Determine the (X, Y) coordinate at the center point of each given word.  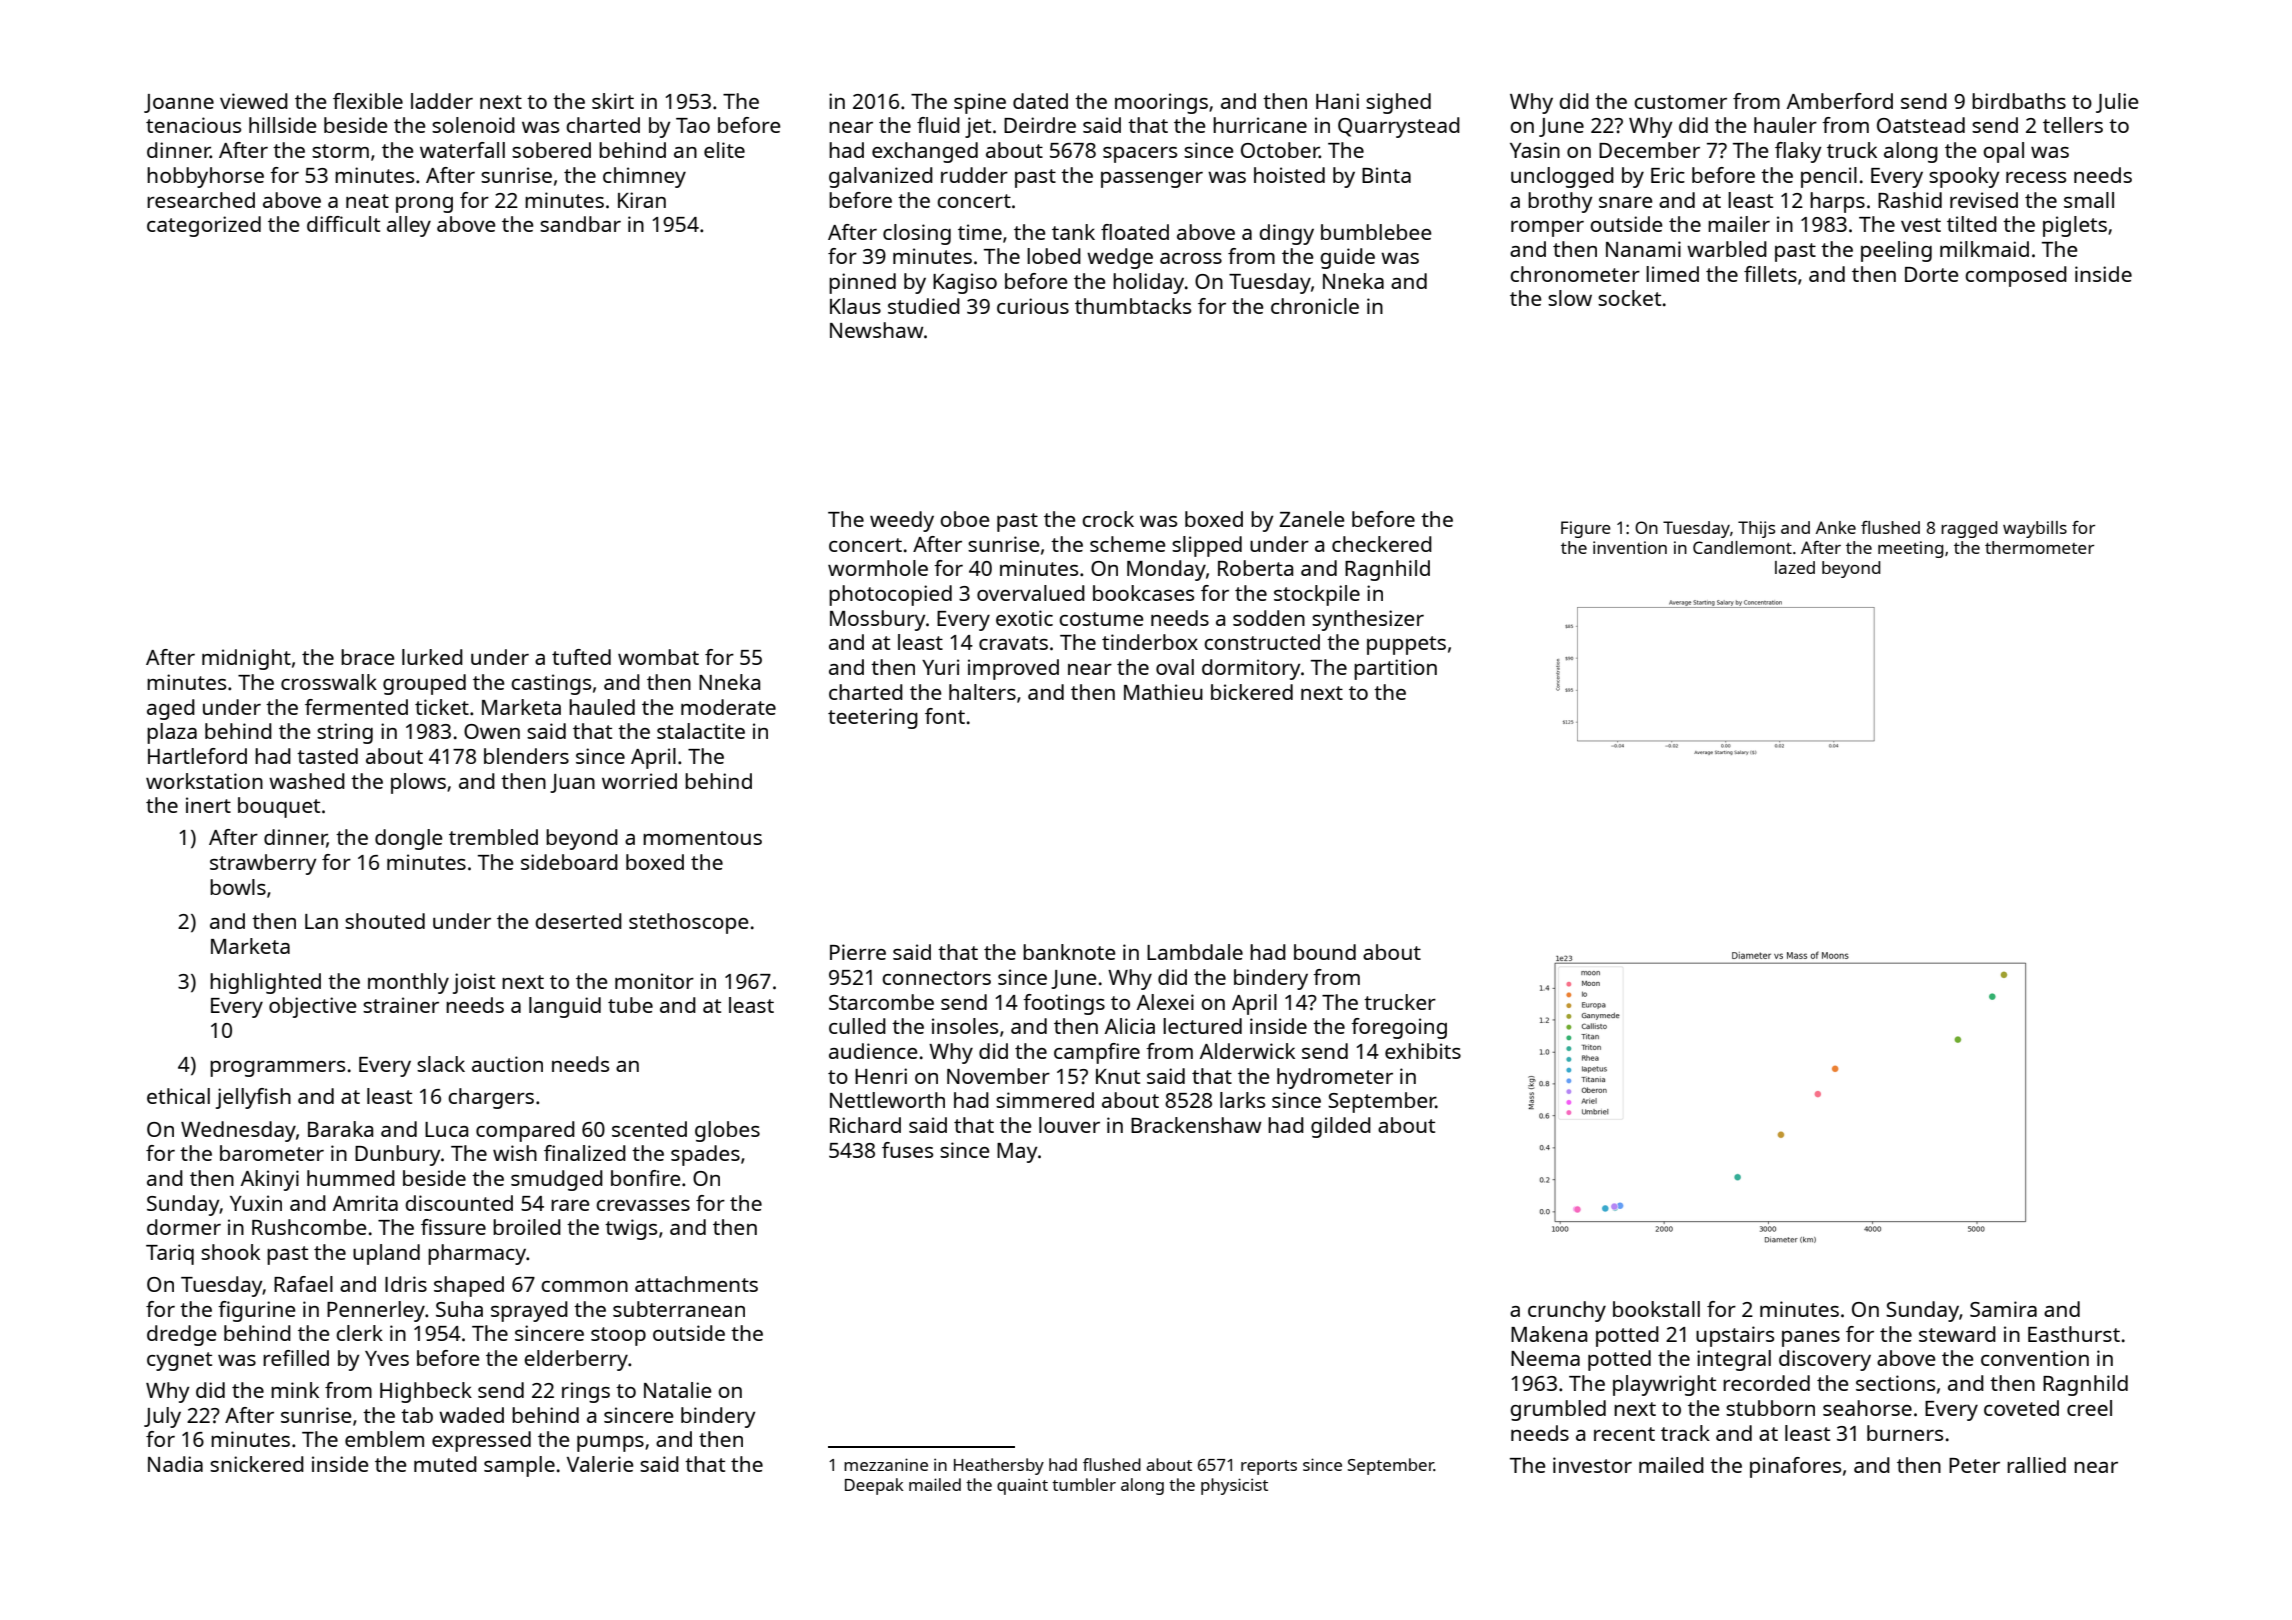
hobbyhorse (205, 177)
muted (445, 1464)
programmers (277, 1069)
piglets (2075, 226)
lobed (1054, 256)
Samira (2003, 1309)
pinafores (1795, 1467)
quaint (1022, 1486)
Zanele (1312, 519)
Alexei (1165, 1002)
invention (1630, 547)
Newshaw (876, 330)
